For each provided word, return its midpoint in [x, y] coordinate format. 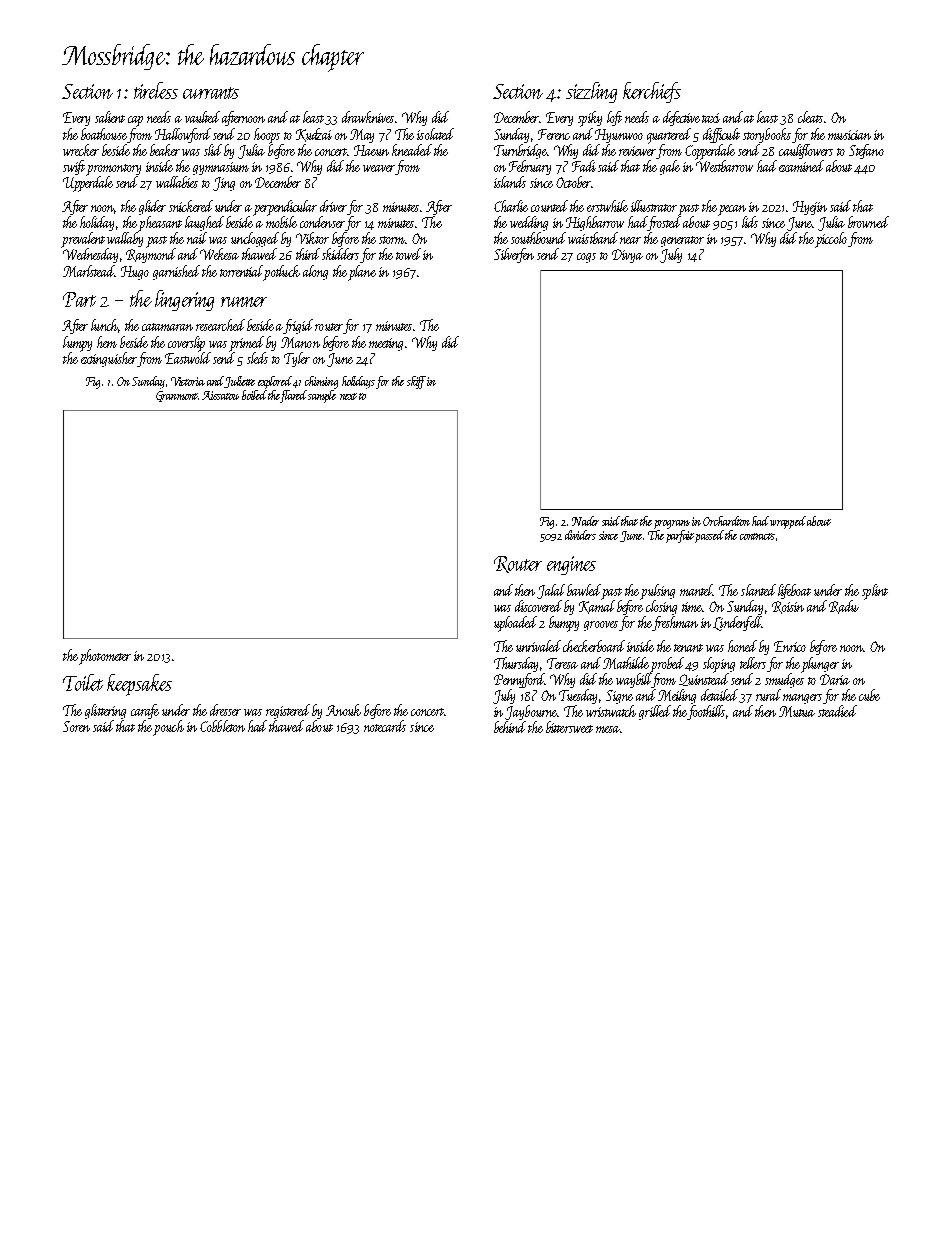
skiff [416, 382]
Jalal [551, 591]
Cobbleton [222, 726]
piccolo [831, 240]
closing [661, 607]
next [348, 396]
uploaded [515, 624]
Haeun [371, 150]
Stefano [866, 151]
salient [110, 117]
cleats [810, 117]
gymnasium [221, 168]
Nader [585, 521]
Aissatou [220, 395]
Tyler [297, 359]
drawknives [368, 117]
